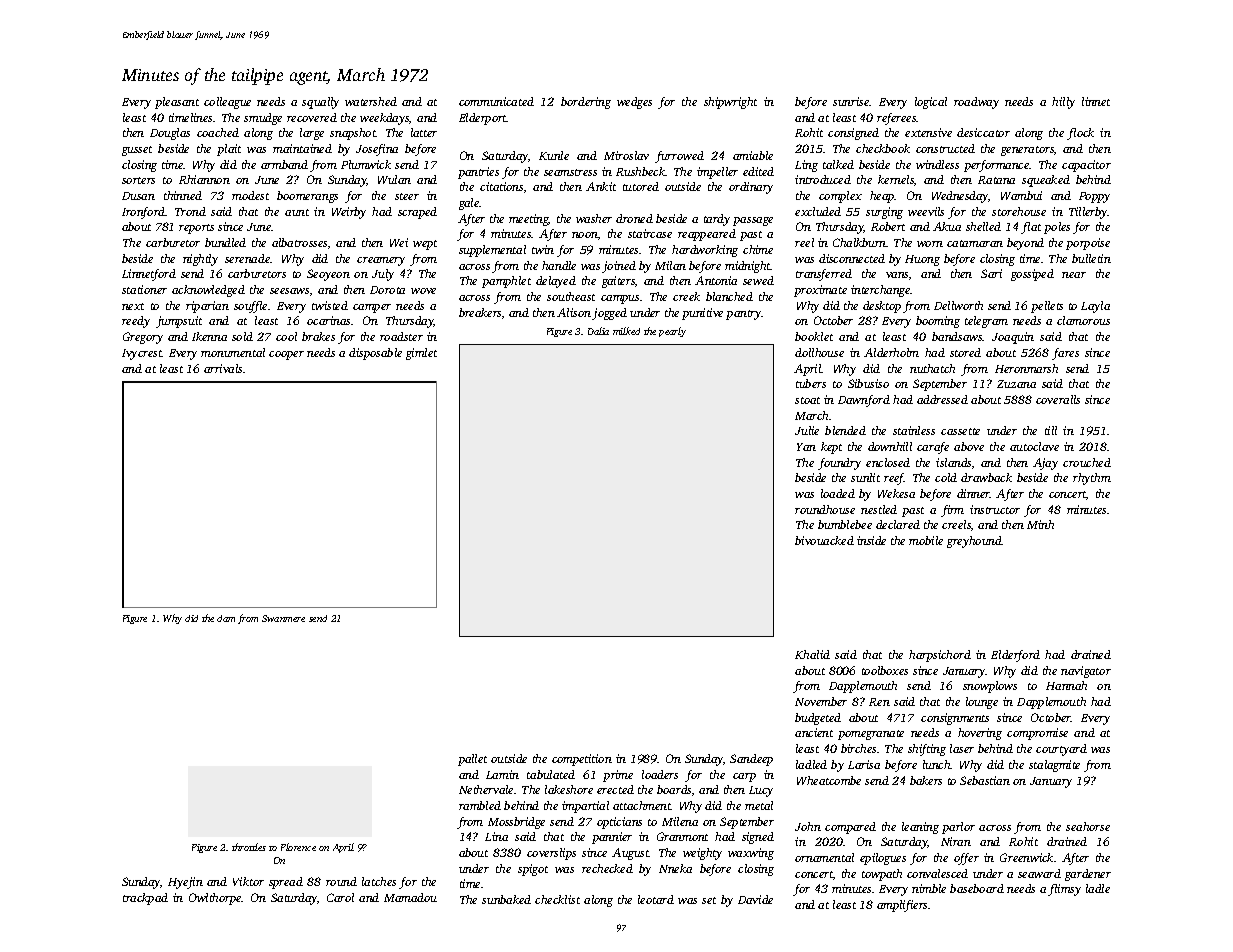  What do you see at coordinates (421, 354) in the screenshot?
I see `gimlet` at bounding box center [421, 354].
